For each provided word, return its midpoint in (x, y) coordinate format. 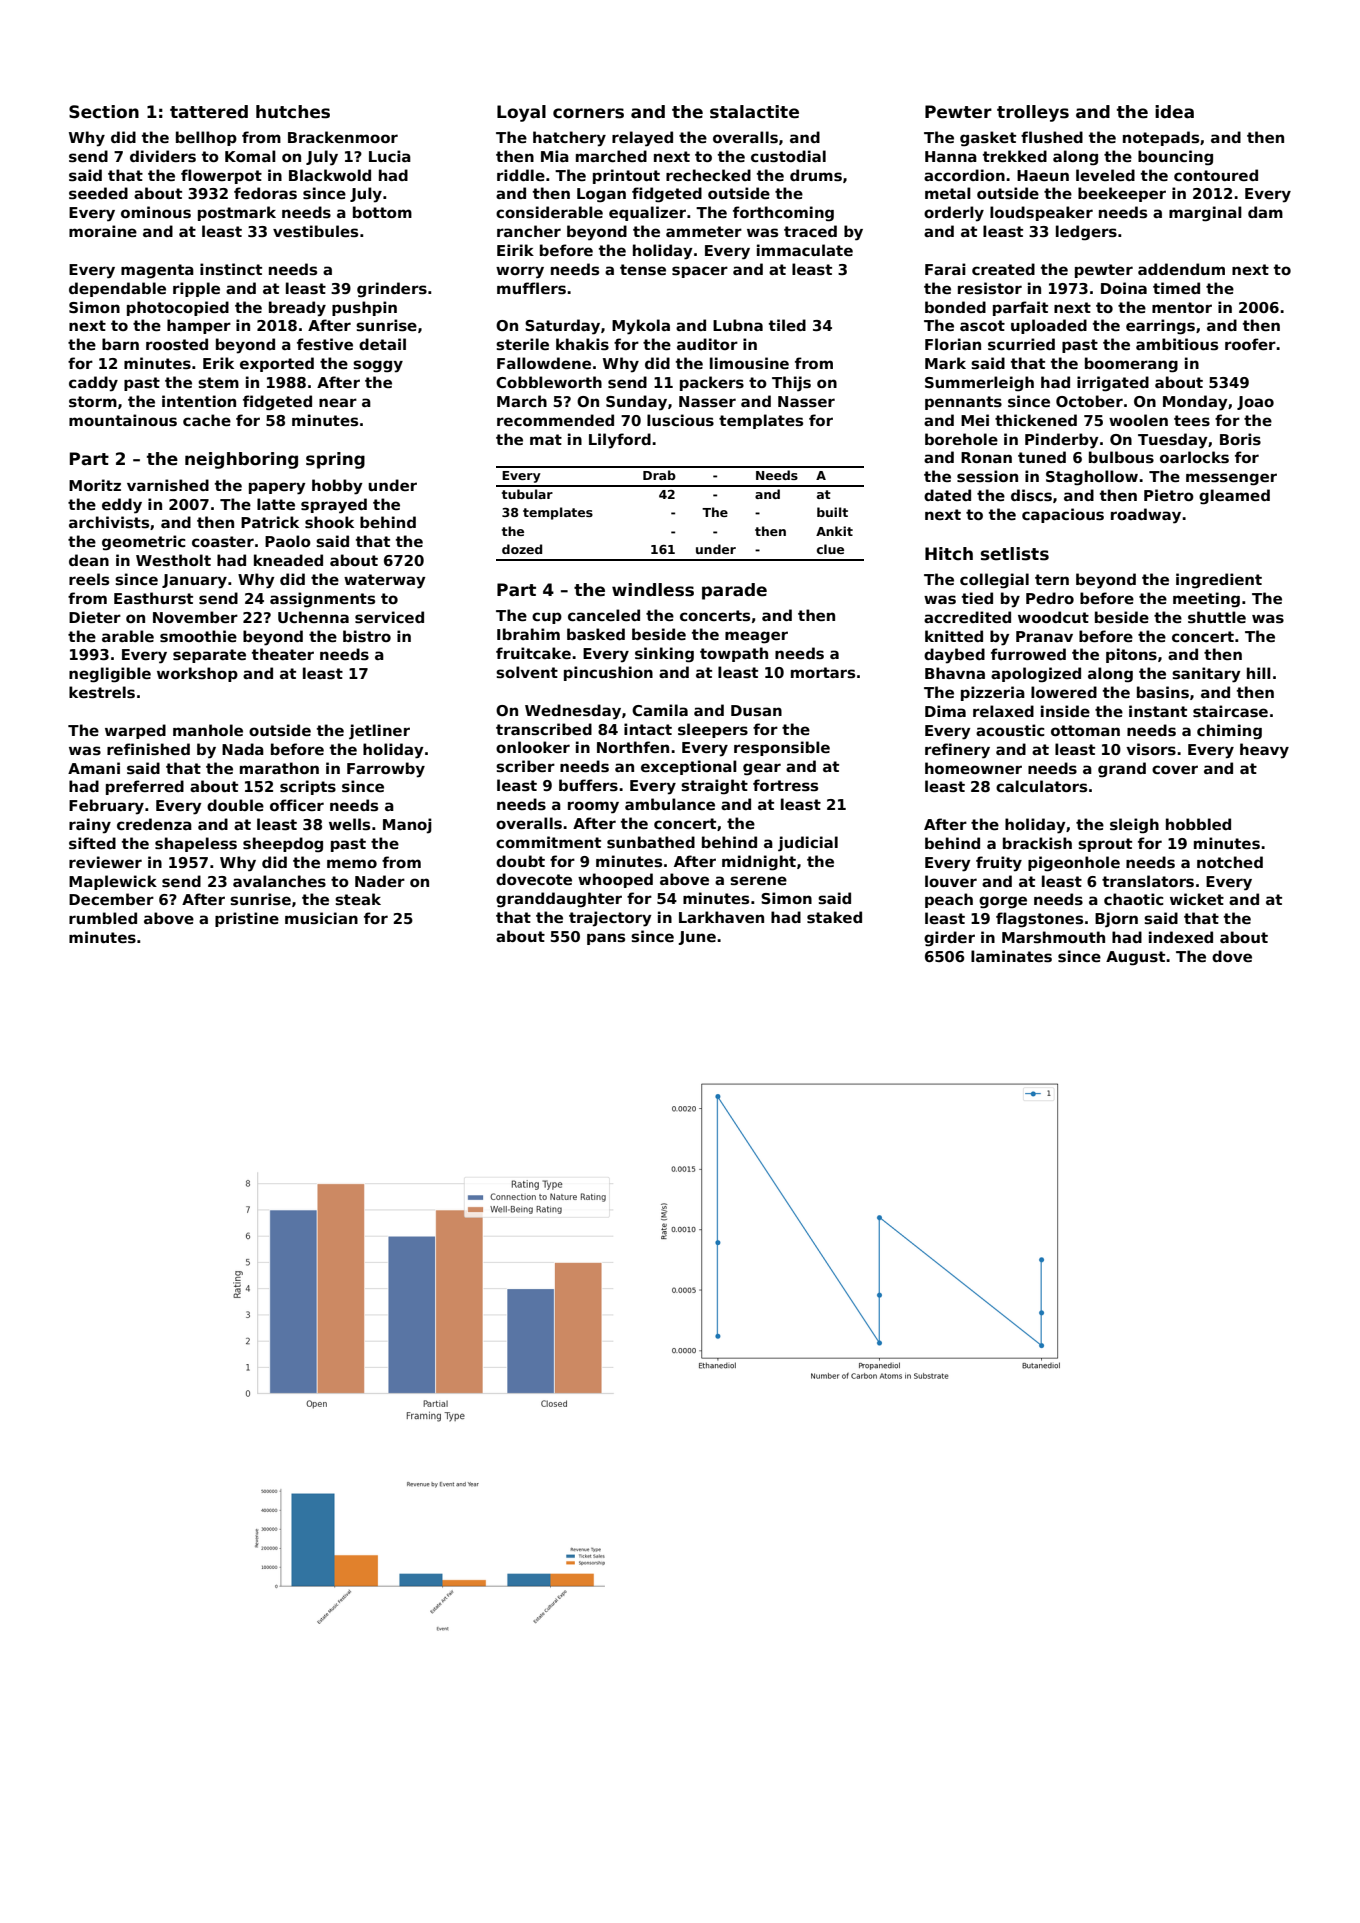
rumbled (103, 918)
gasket (988, 139)
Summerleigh (979, 384)
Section (104, 112)
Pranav (1044, 636)
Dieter (95, 617)
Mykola (641, 327)
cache (207, 420)
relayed (642, 139)
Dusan (756, 710)
